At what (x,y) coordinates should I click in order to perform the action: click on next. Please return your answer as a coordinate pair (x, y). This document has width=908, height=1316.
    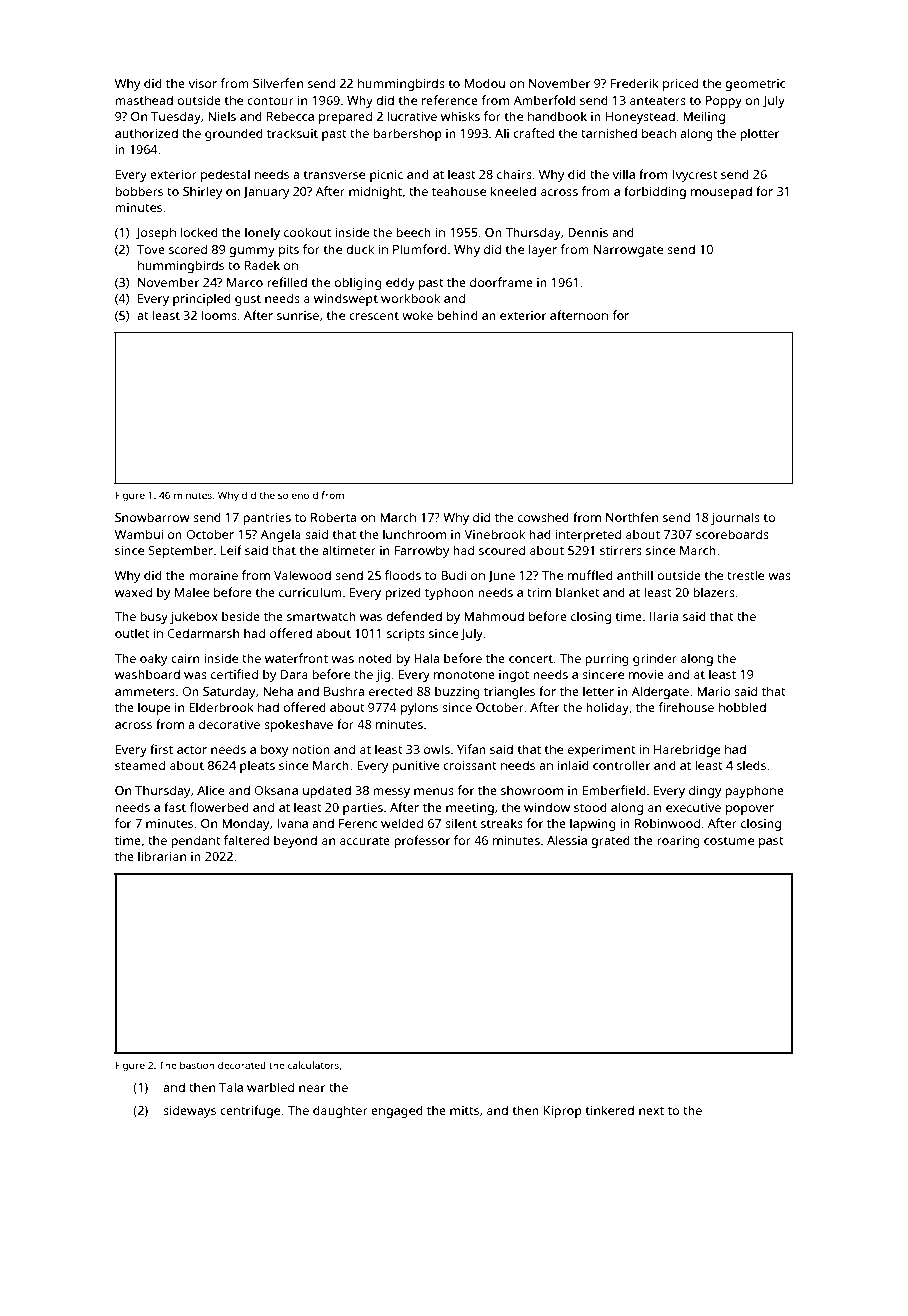
    Looking at the image, I should click on (651, 1111).
